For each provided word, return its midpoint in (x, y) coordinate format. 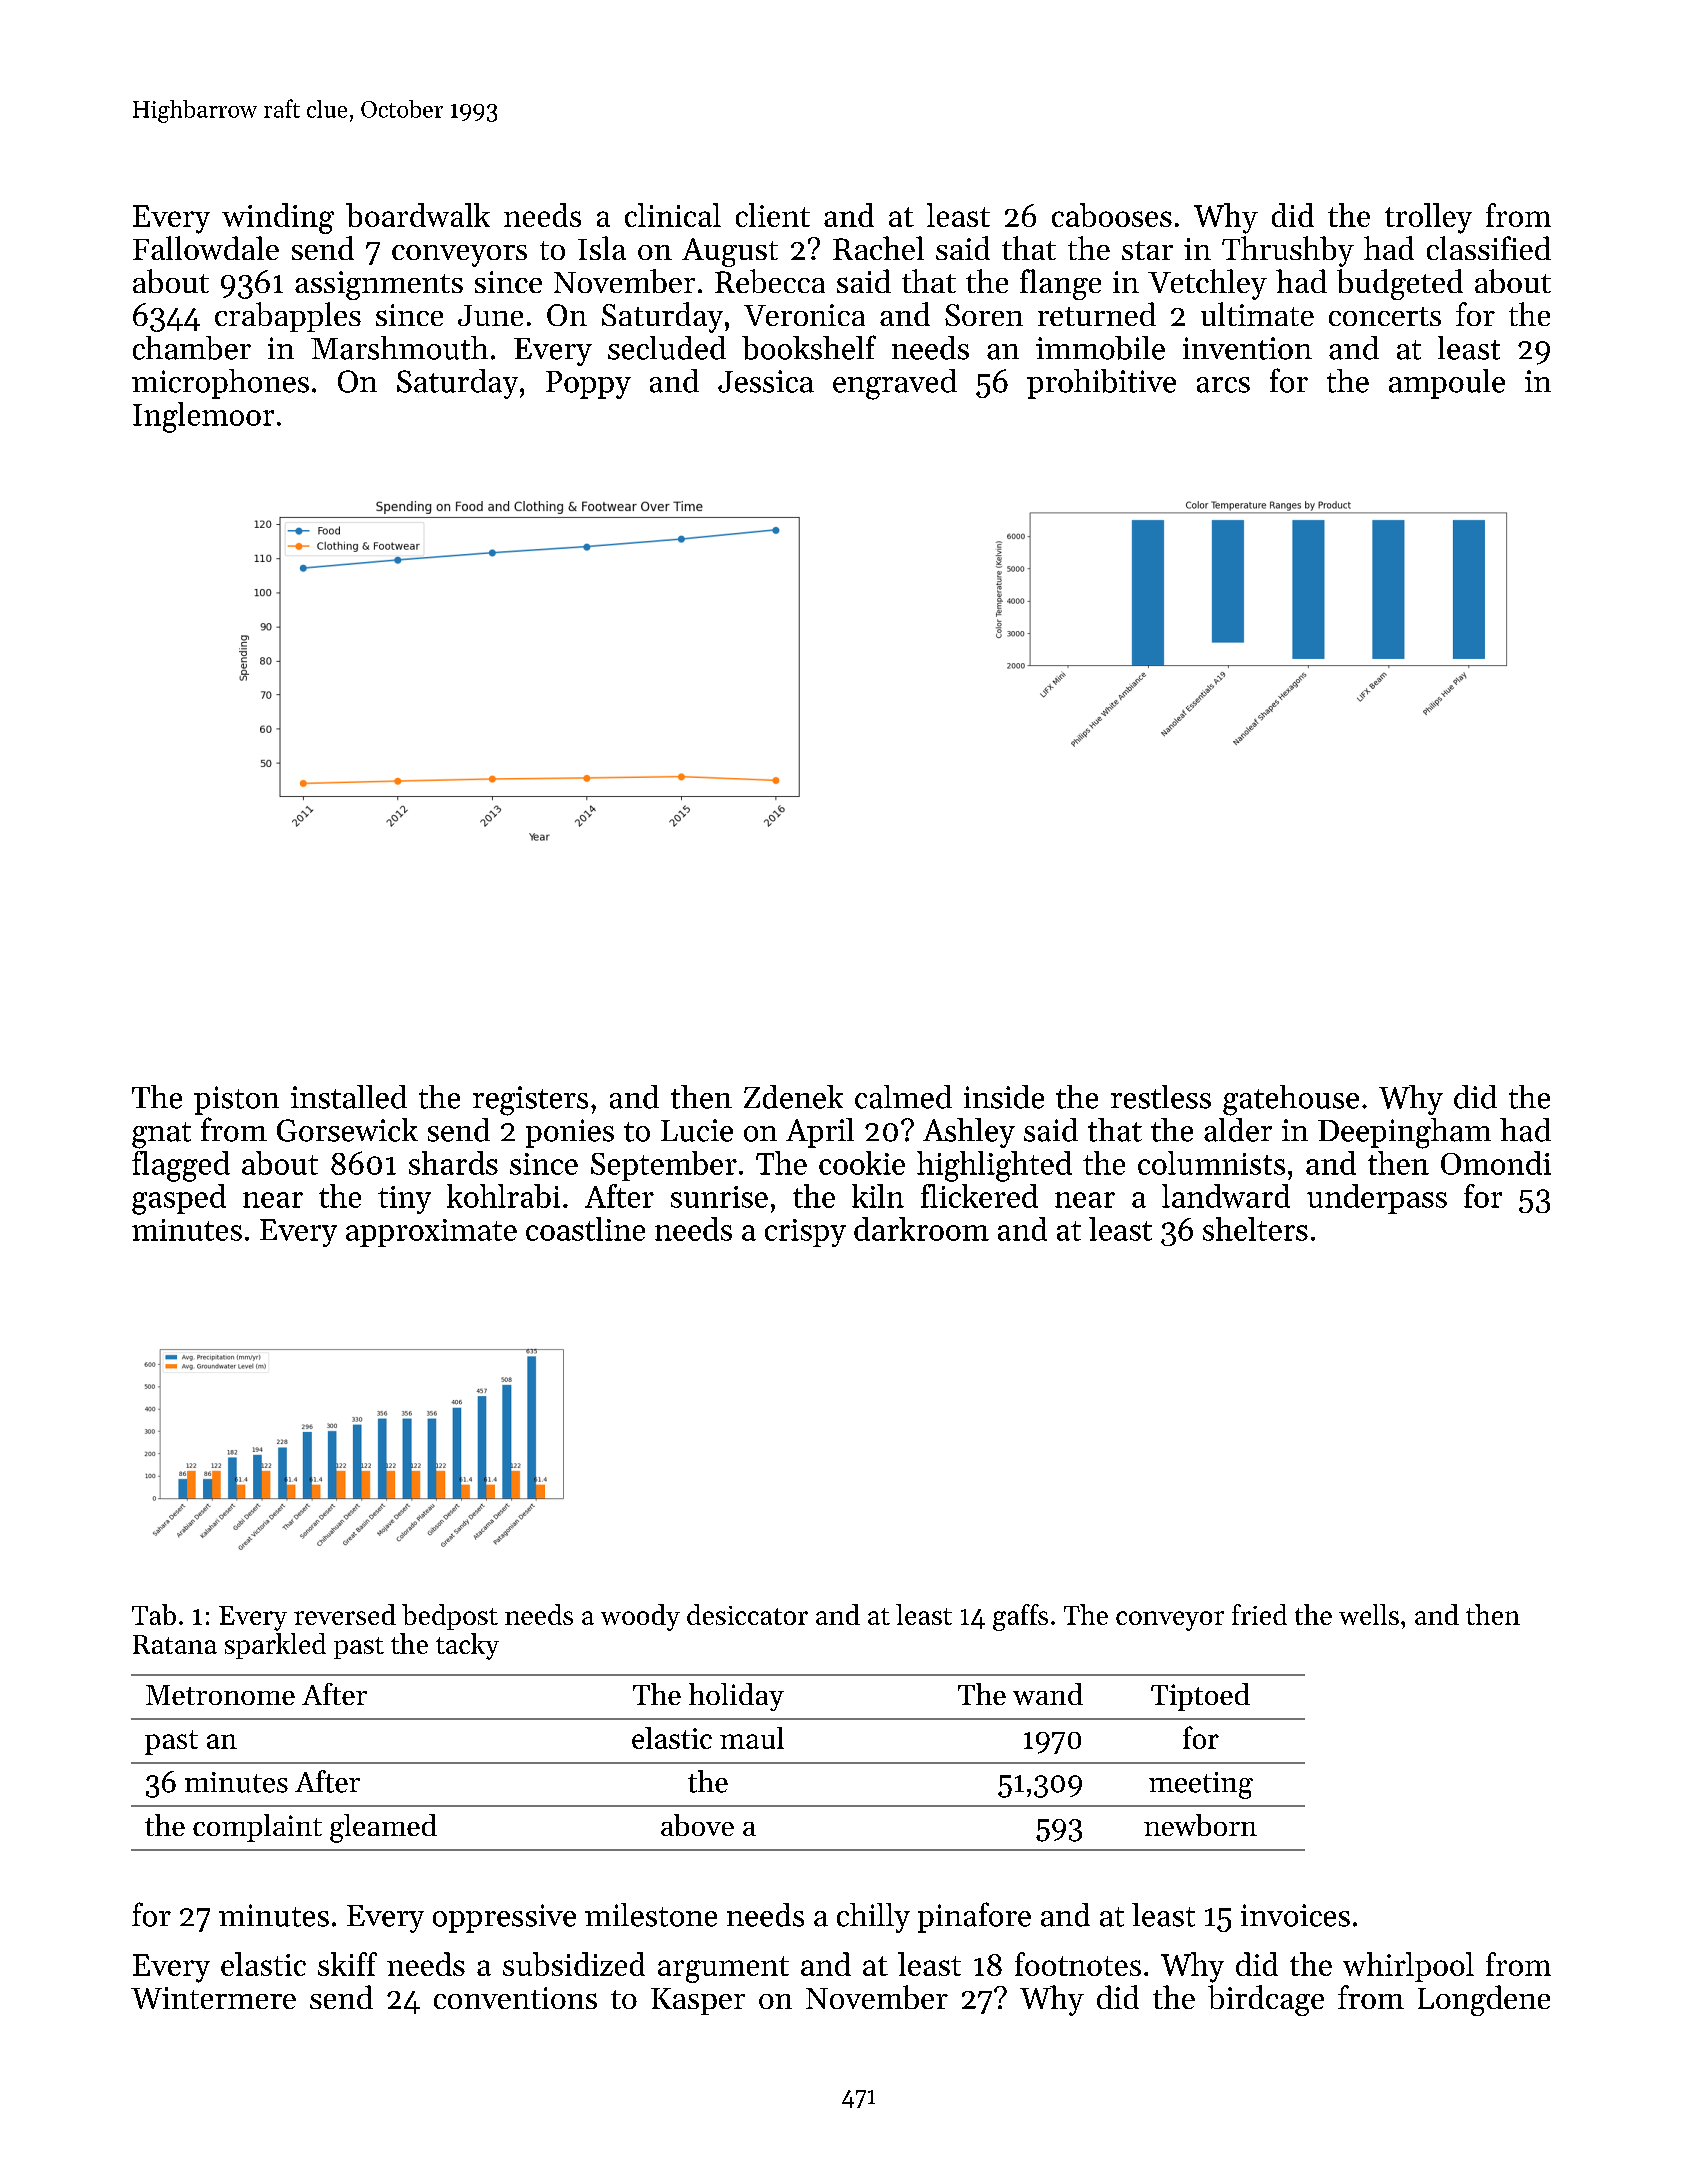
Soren (984, 315)
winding (278, 218)
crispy (805, 1233)
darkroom (921, 1229)
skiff (347, 1964)
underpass (1377, 1199)
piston (236, 1100)
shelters (1255, 1229)
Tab (154, 1614)
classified (1489, 248)
